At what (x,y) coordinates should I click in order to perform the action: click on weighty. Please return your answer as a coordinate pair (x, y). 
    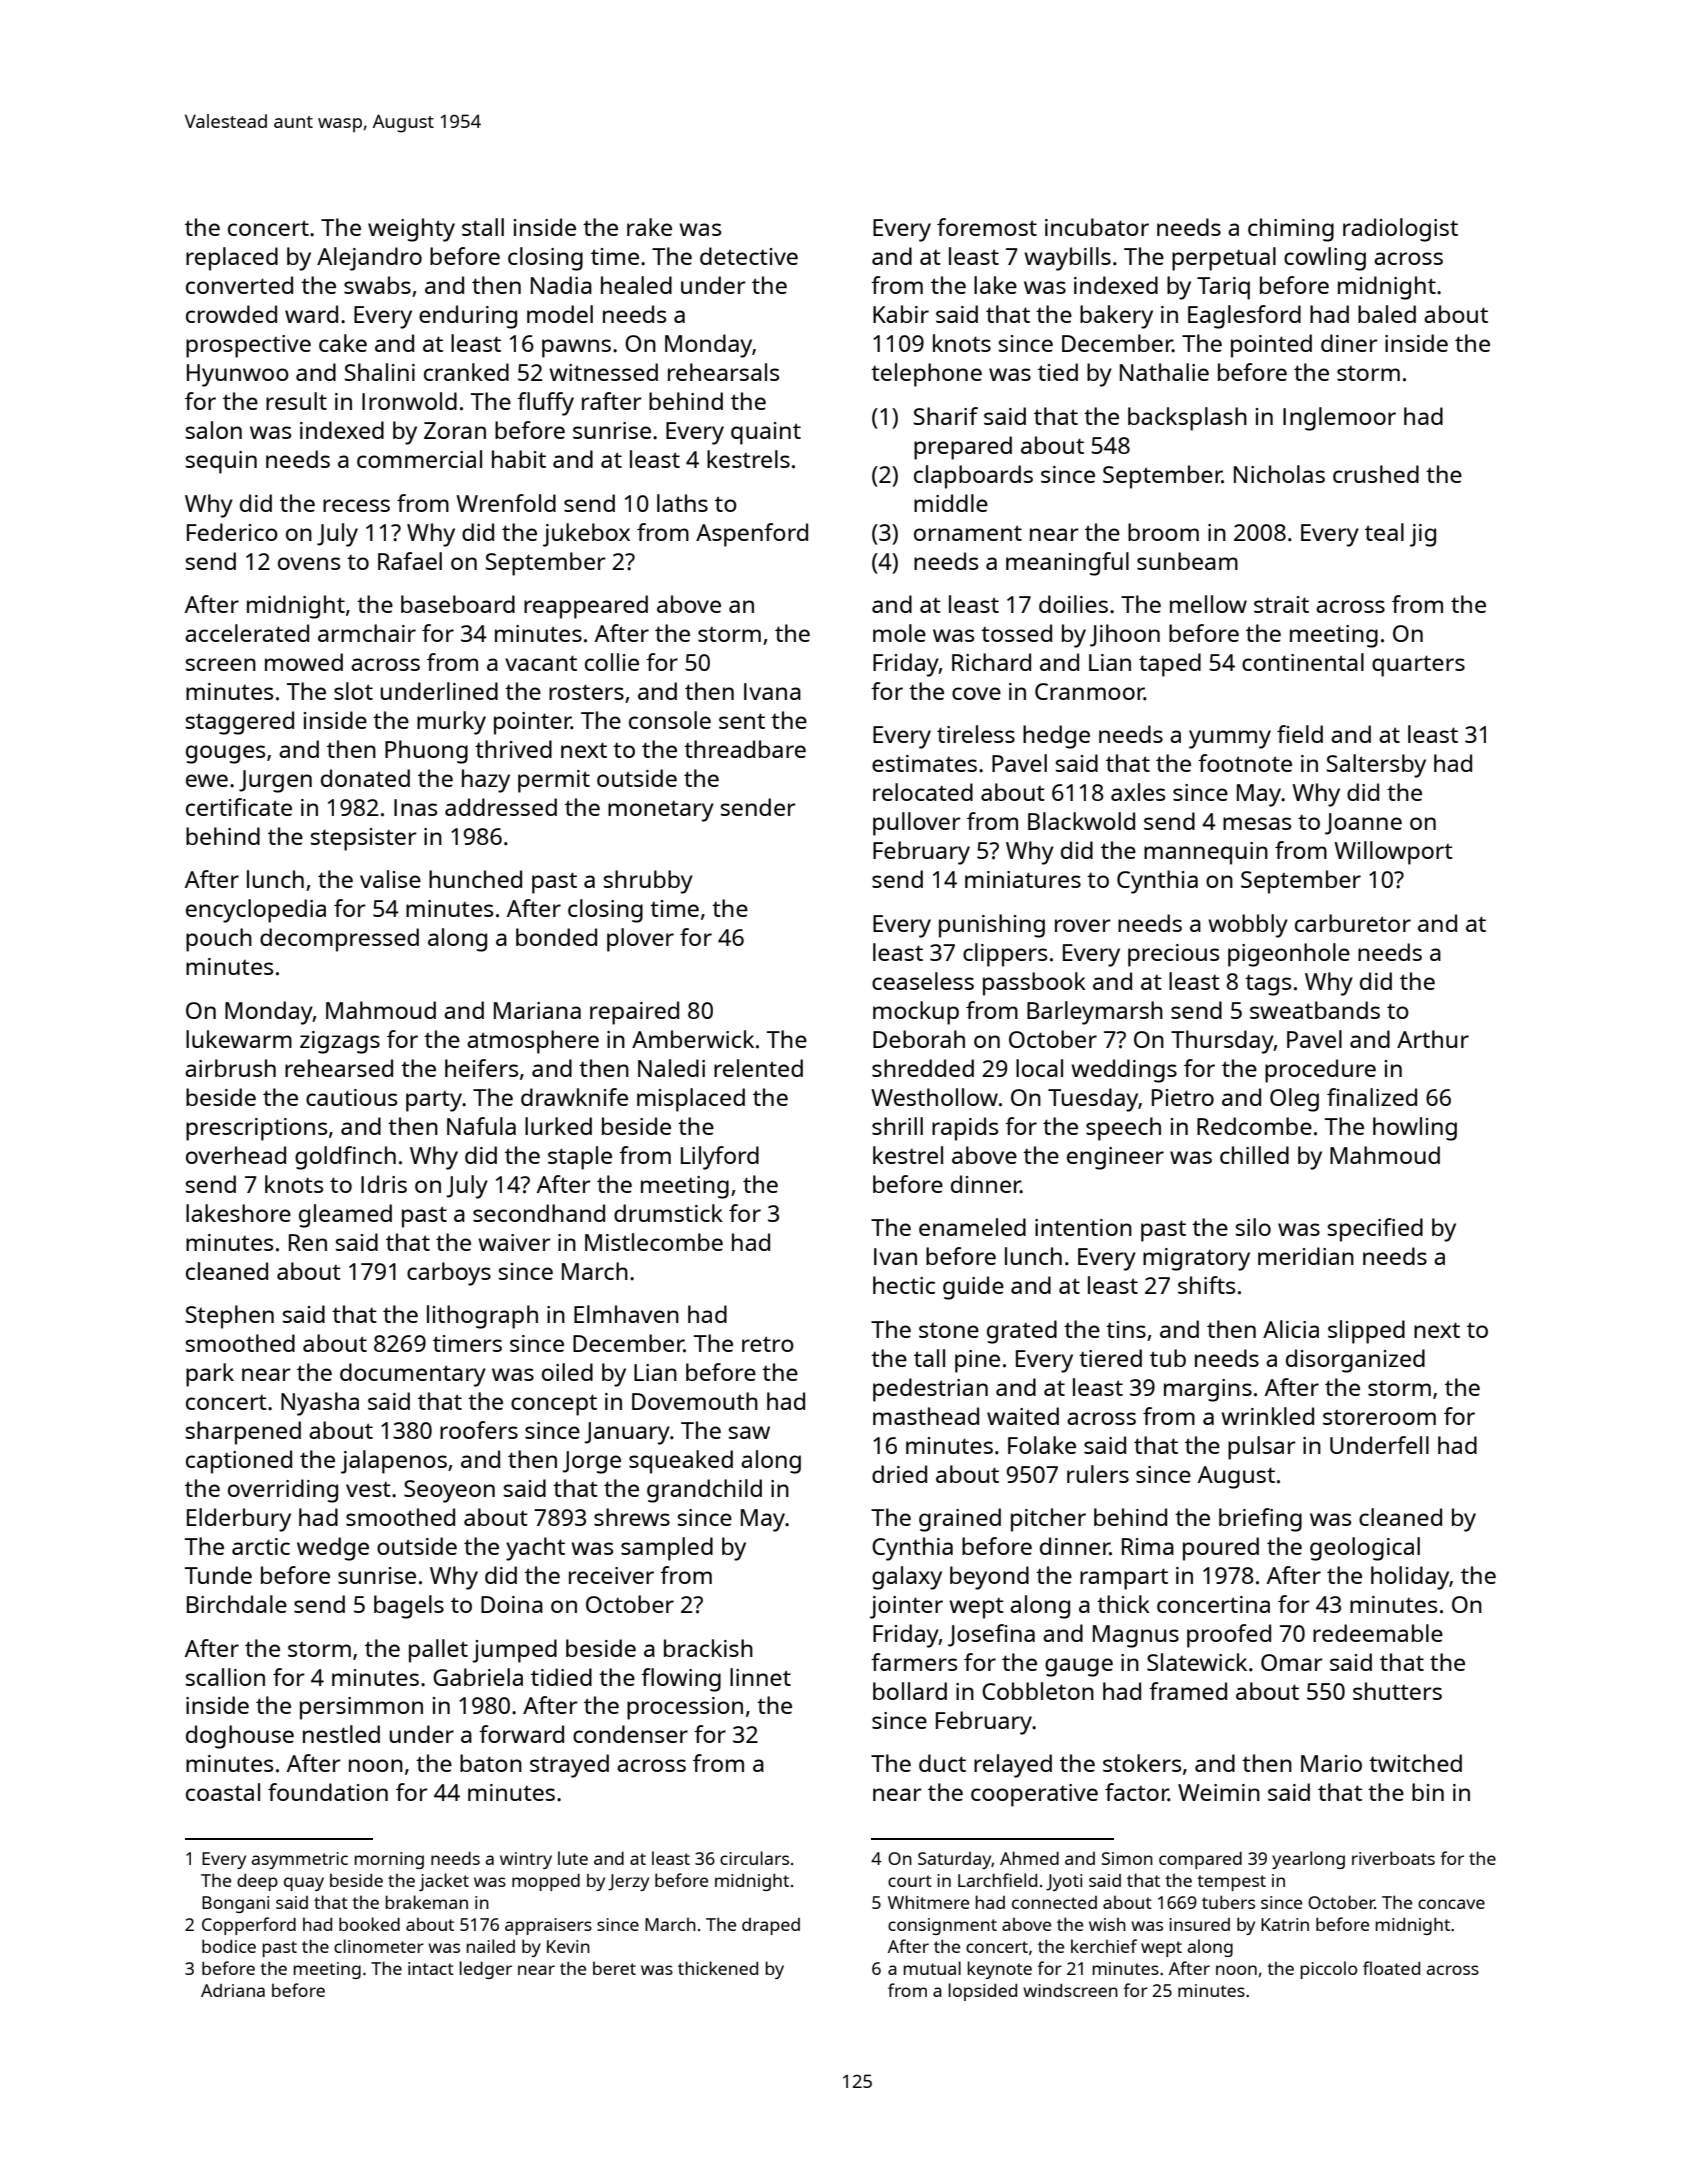
    Looking at the image, I should click on (411, 230).
